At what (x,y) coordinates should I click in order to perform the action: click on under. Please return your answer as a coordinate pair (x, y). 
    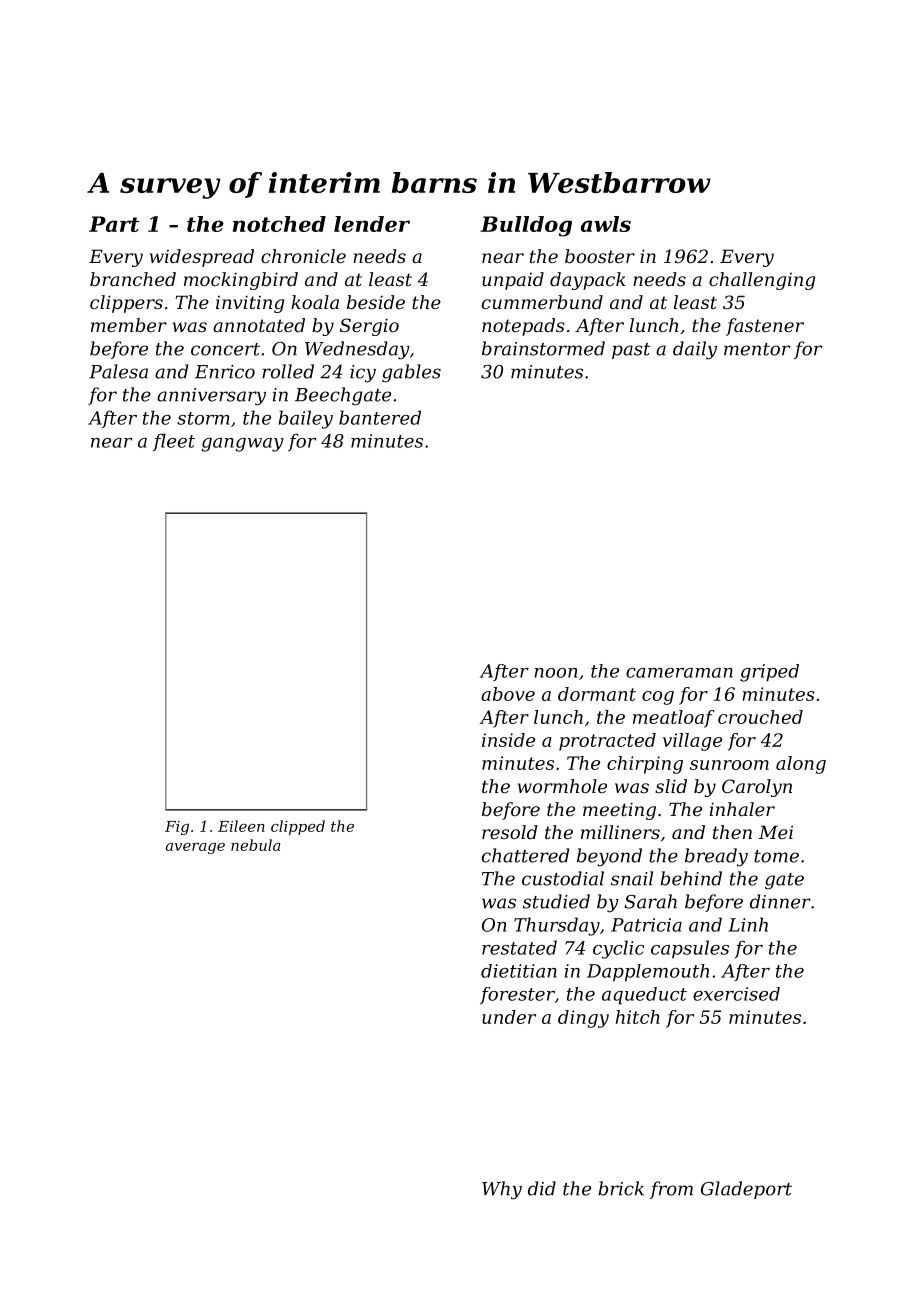
    Looking at the image, I should click on (509, 1017).
